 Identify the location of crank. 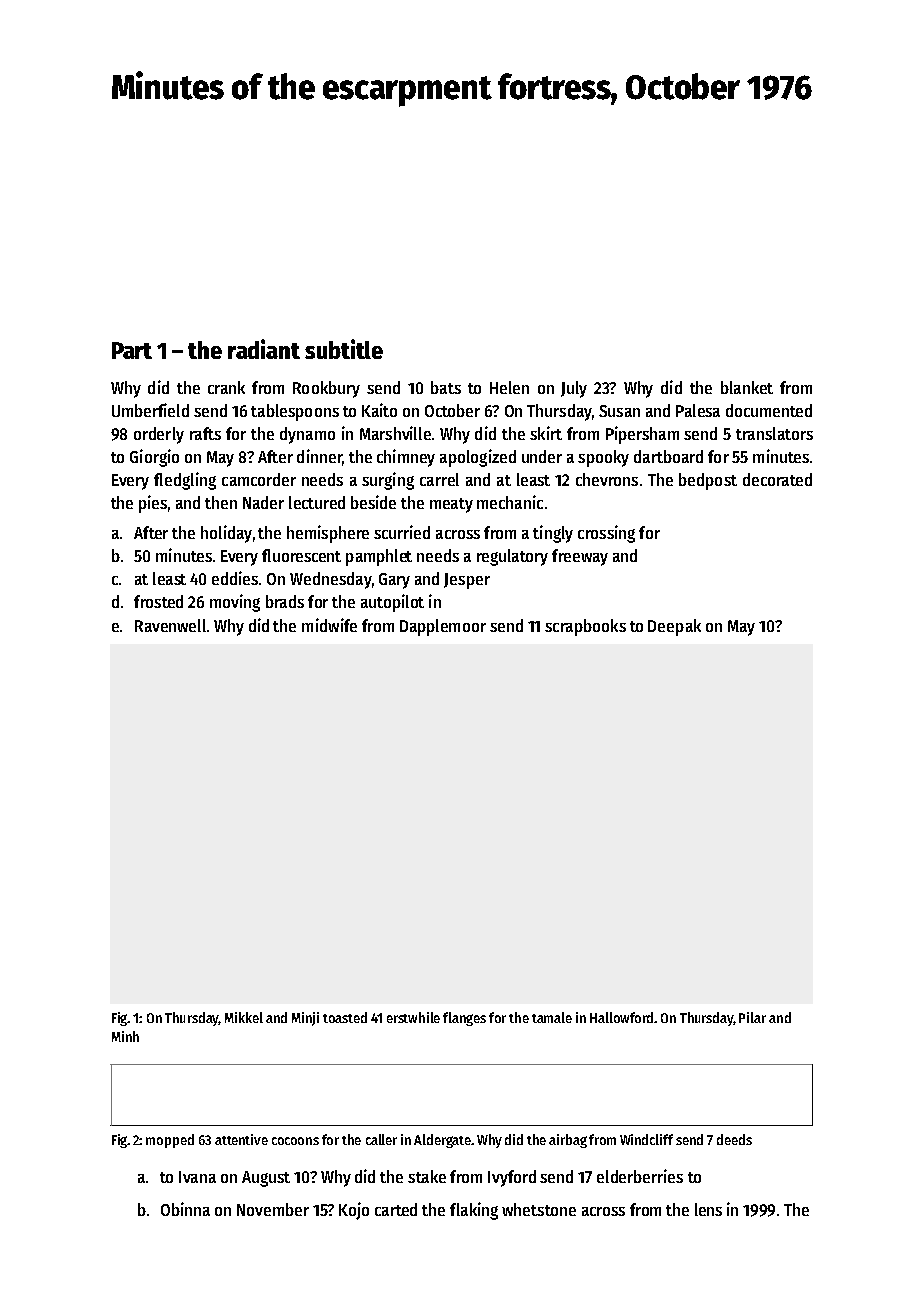
(226, 387).
